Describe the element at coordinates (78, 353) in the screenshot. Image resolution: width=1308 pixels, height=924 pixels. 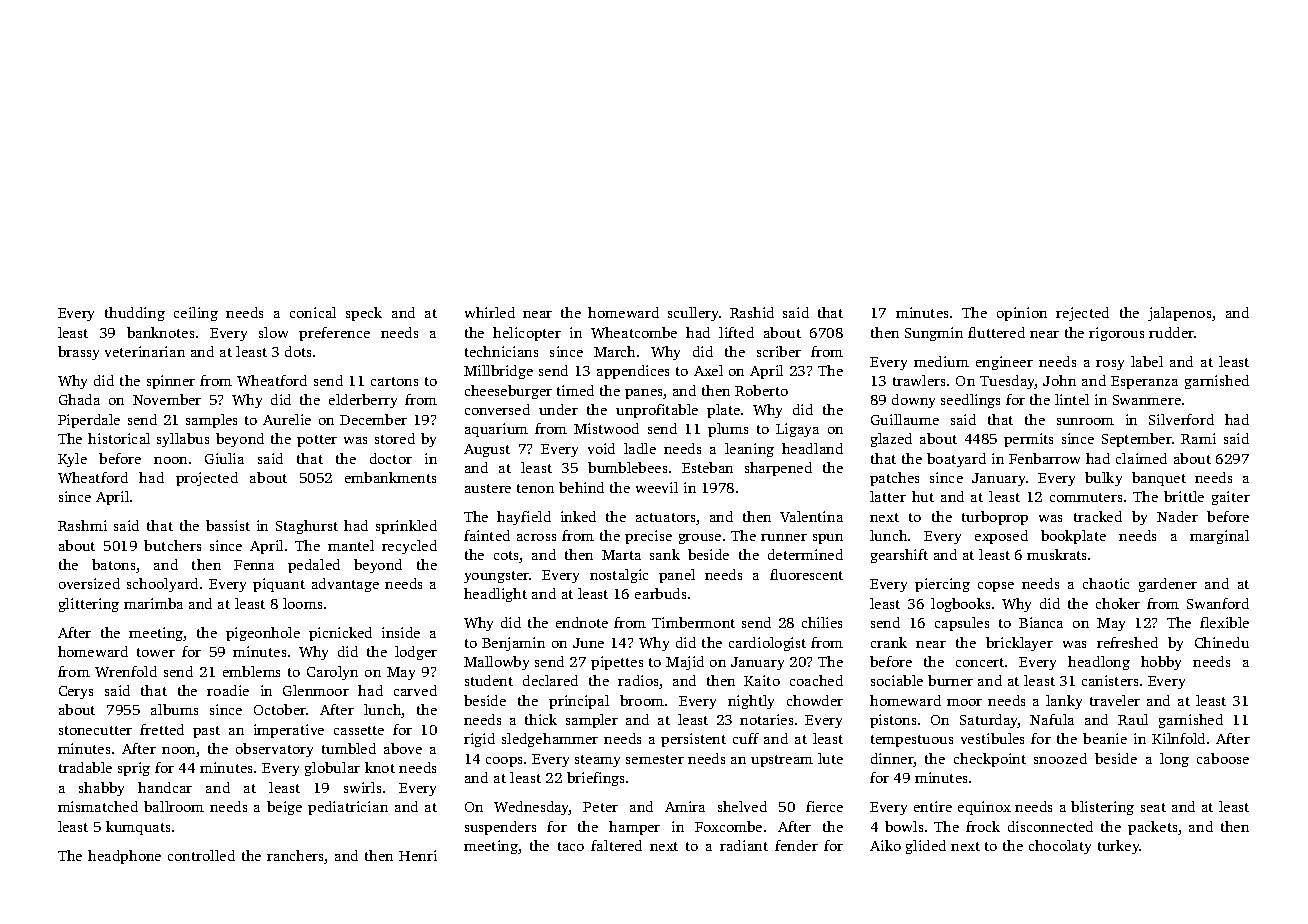
I see `brassy` at that location.
